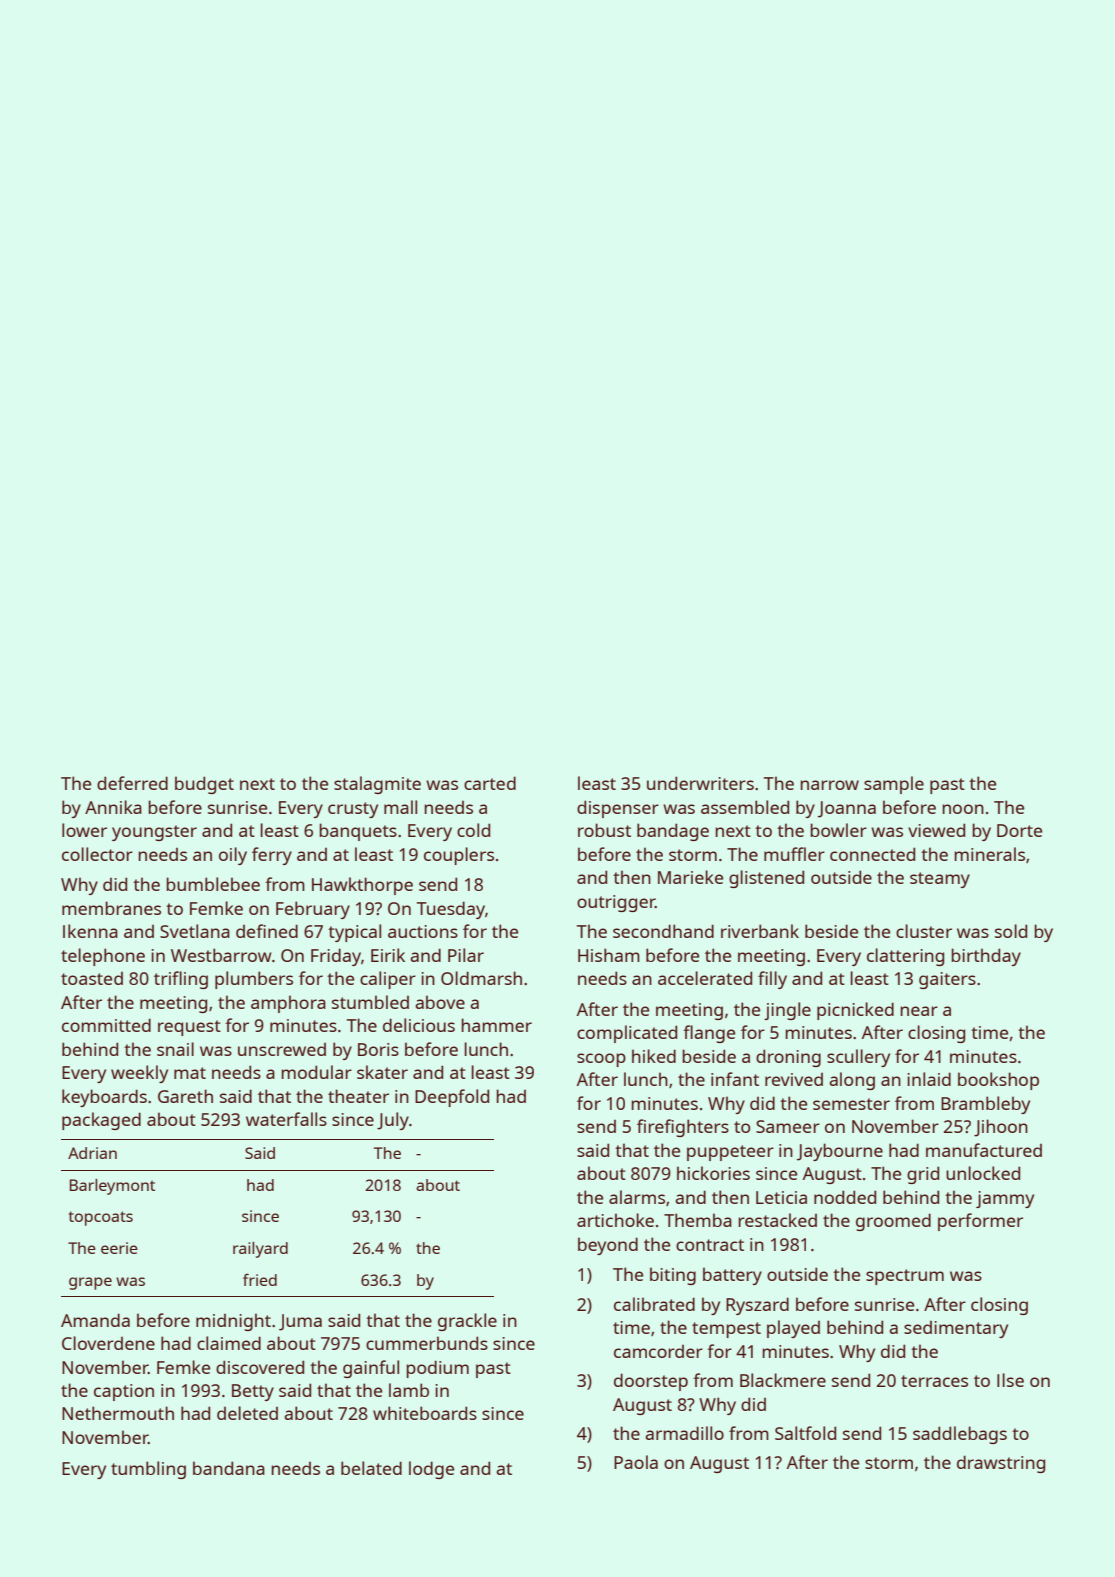 This screenshot has width=1115, height=1577. I want to click on budget, so click(204, 785).
